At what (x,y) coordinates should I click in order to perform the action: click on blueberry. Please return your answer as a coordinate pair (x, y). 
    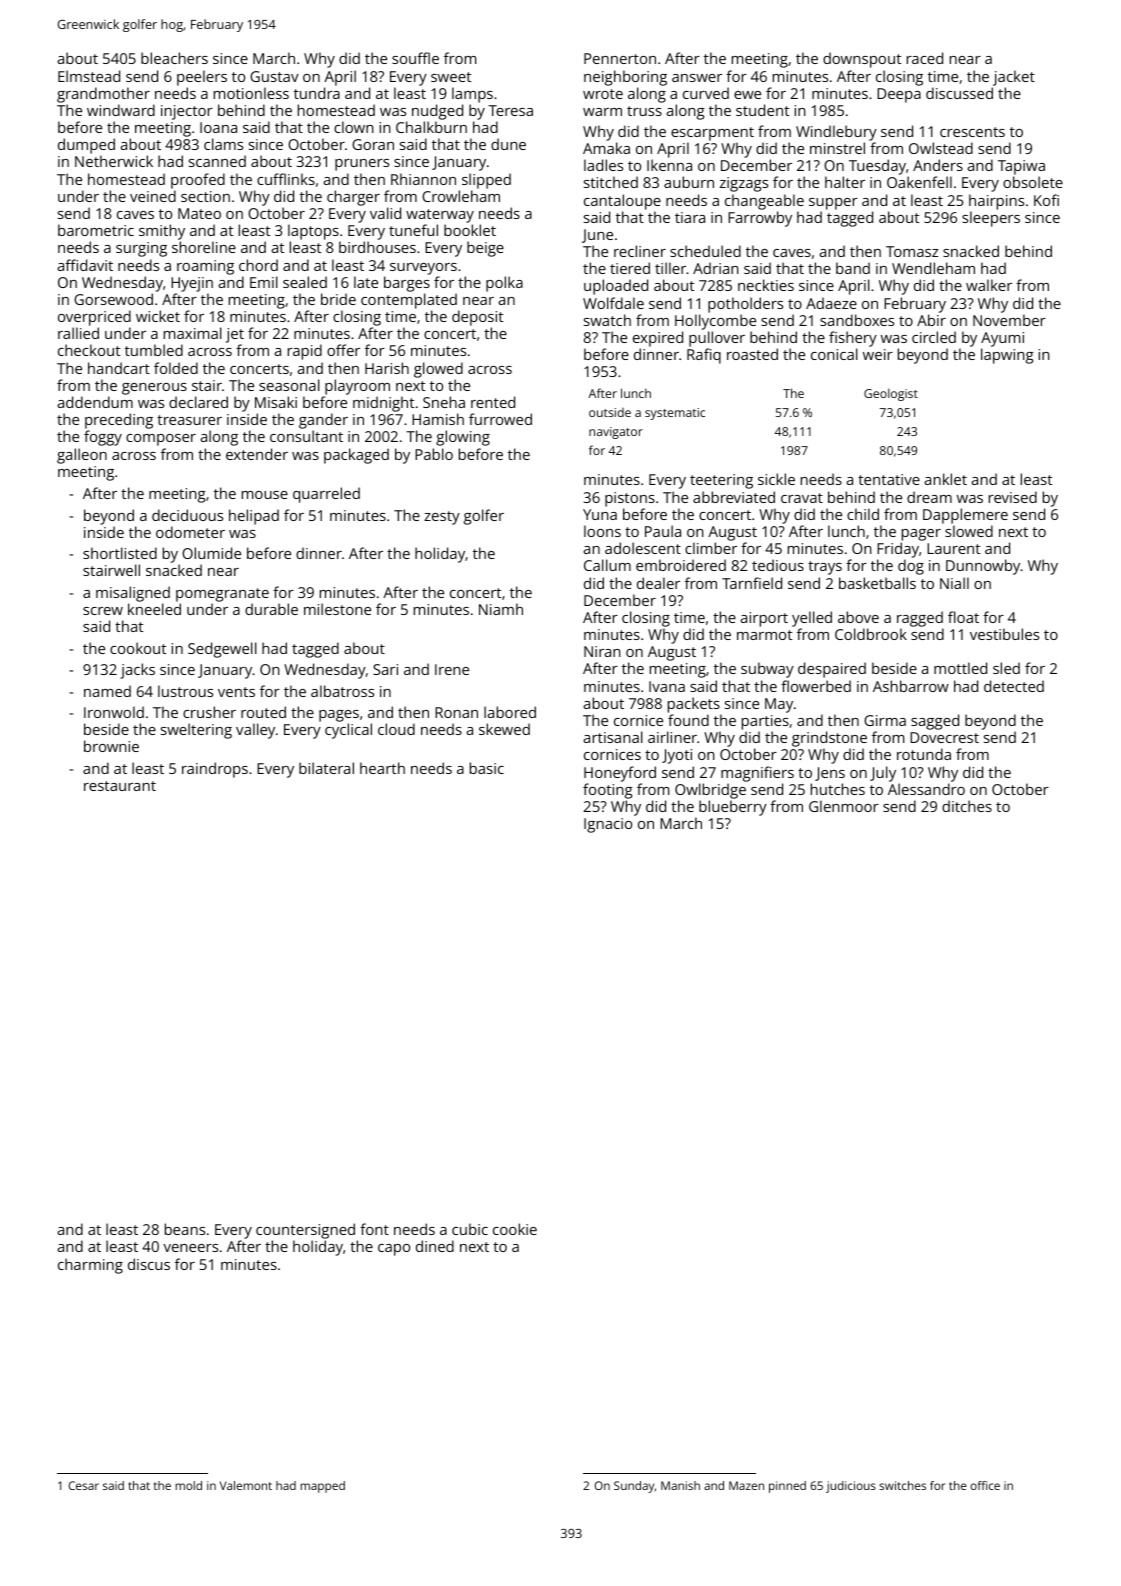
    Looking at the image, I should click on (733, 808).
